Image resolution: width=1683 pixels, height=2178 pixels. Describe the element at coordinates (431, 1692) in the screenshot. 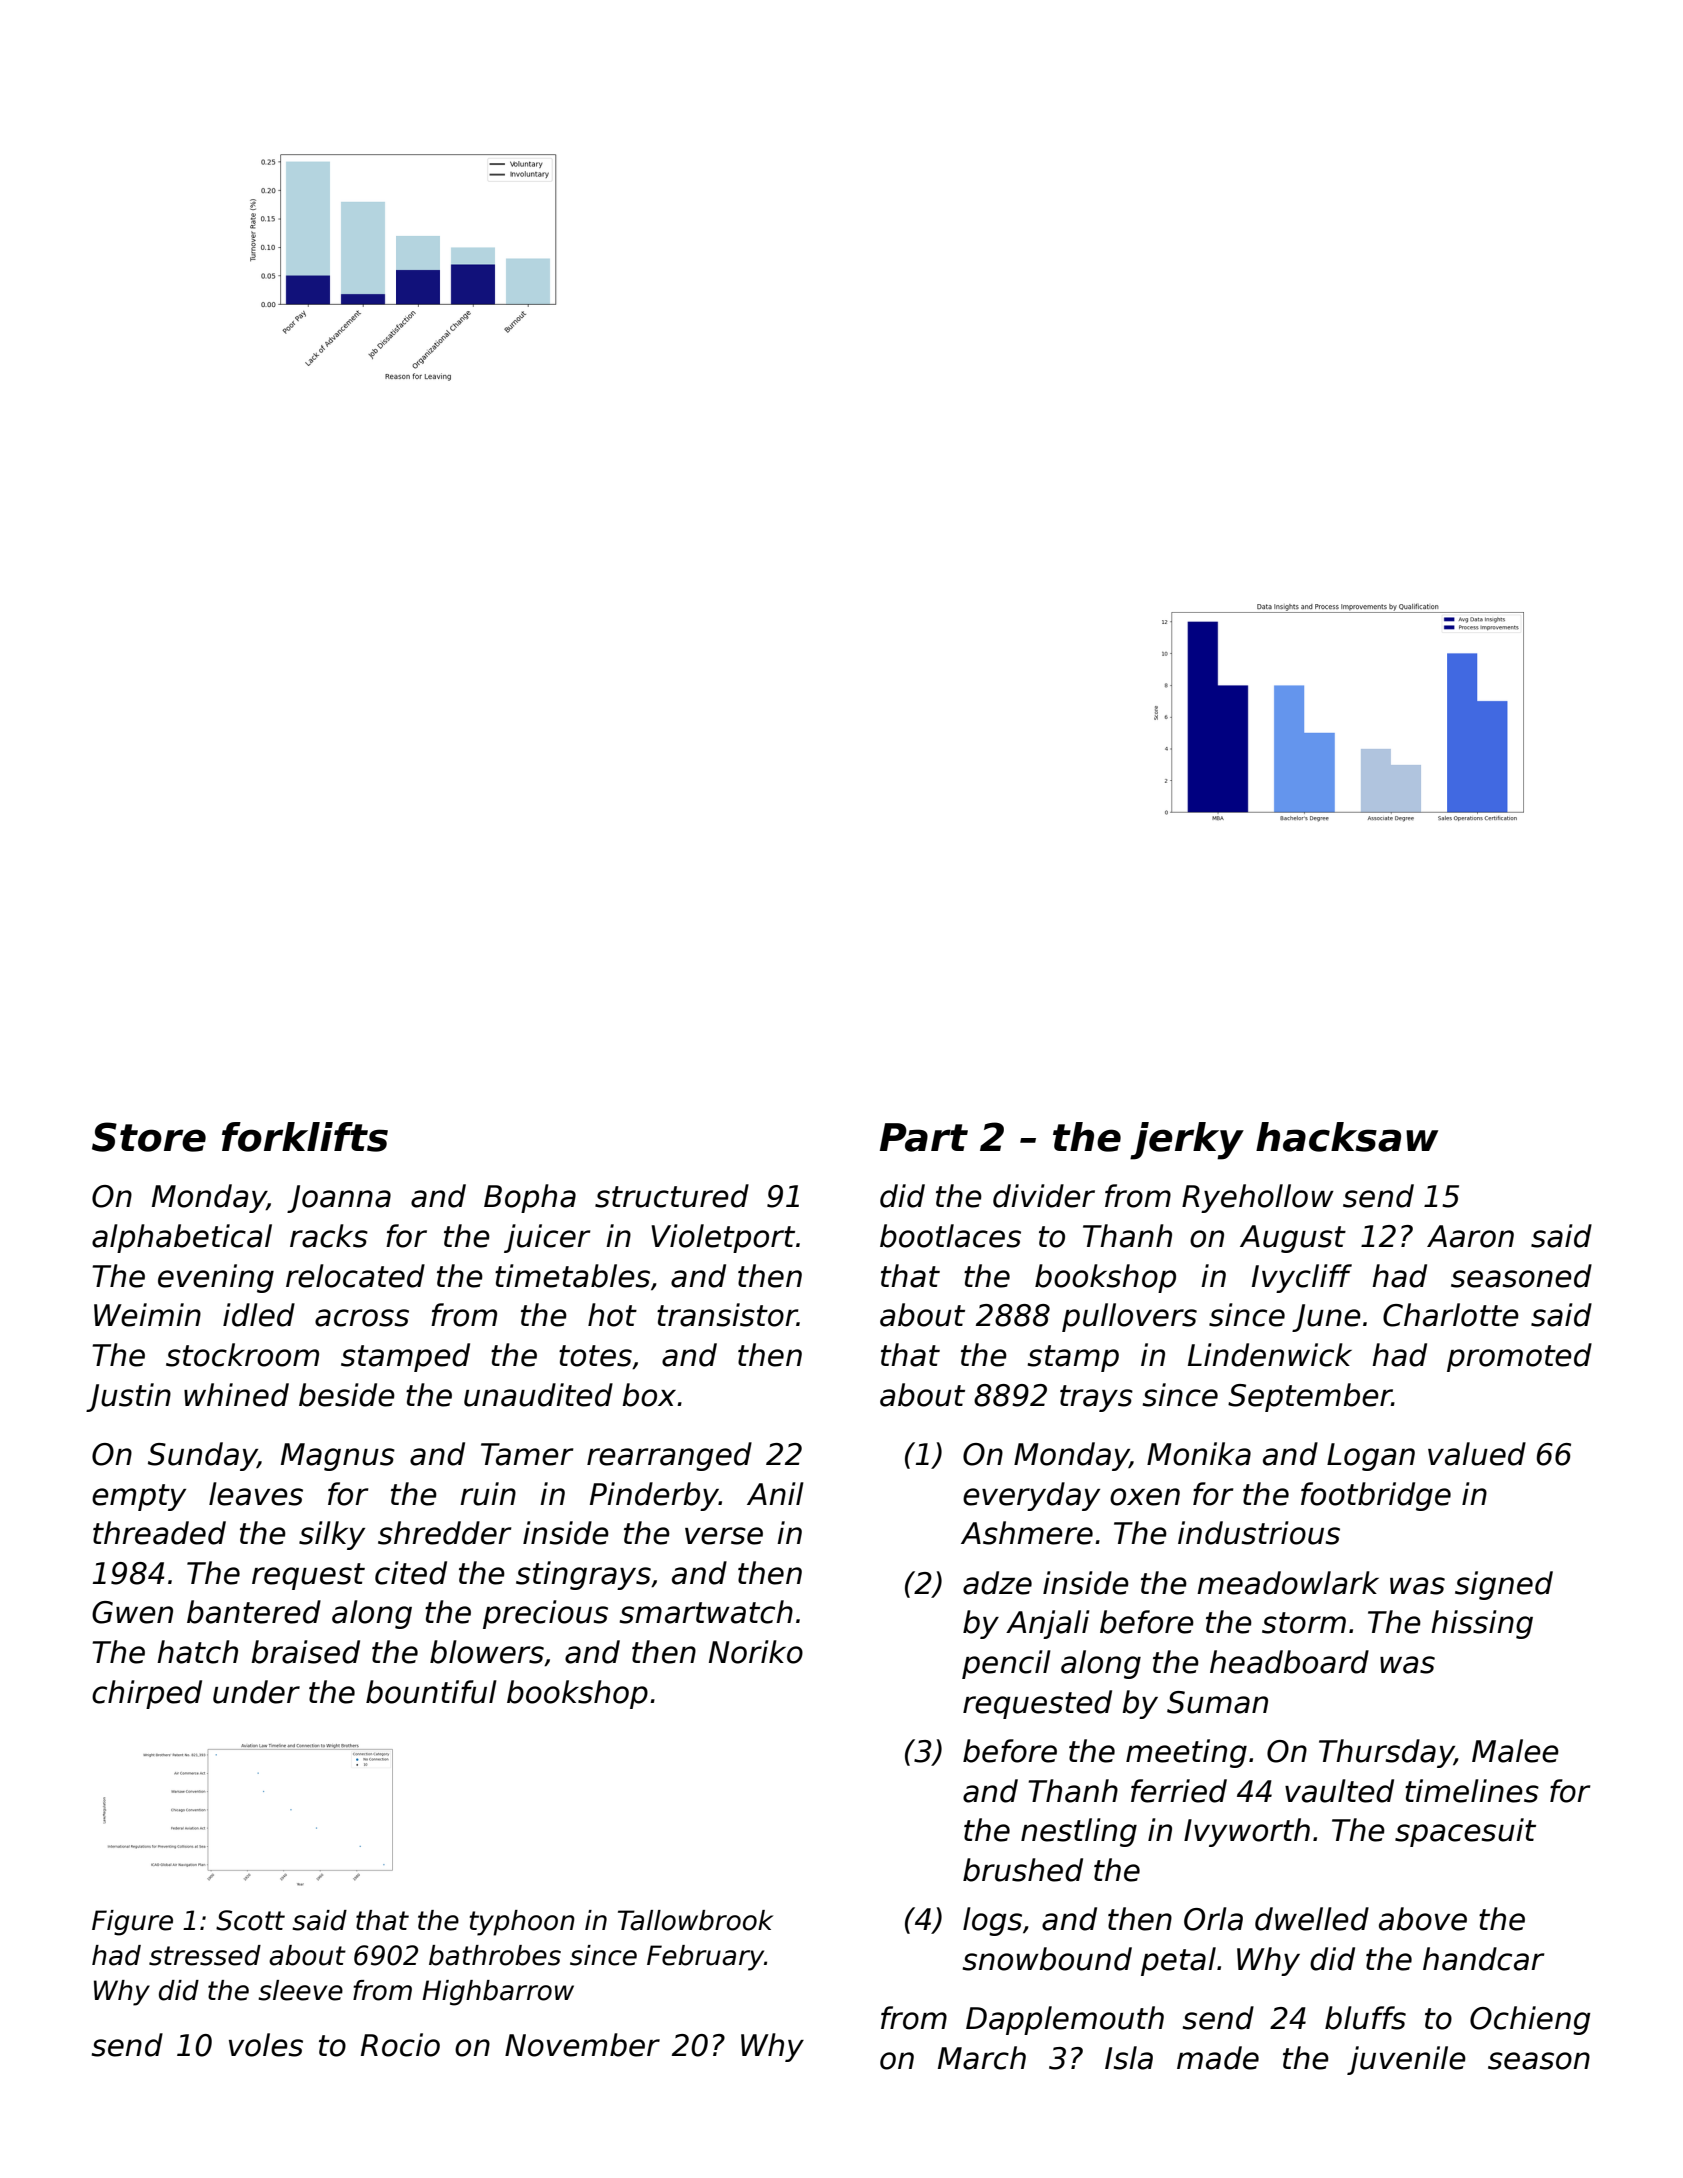

I see `bountiful` at that location.
